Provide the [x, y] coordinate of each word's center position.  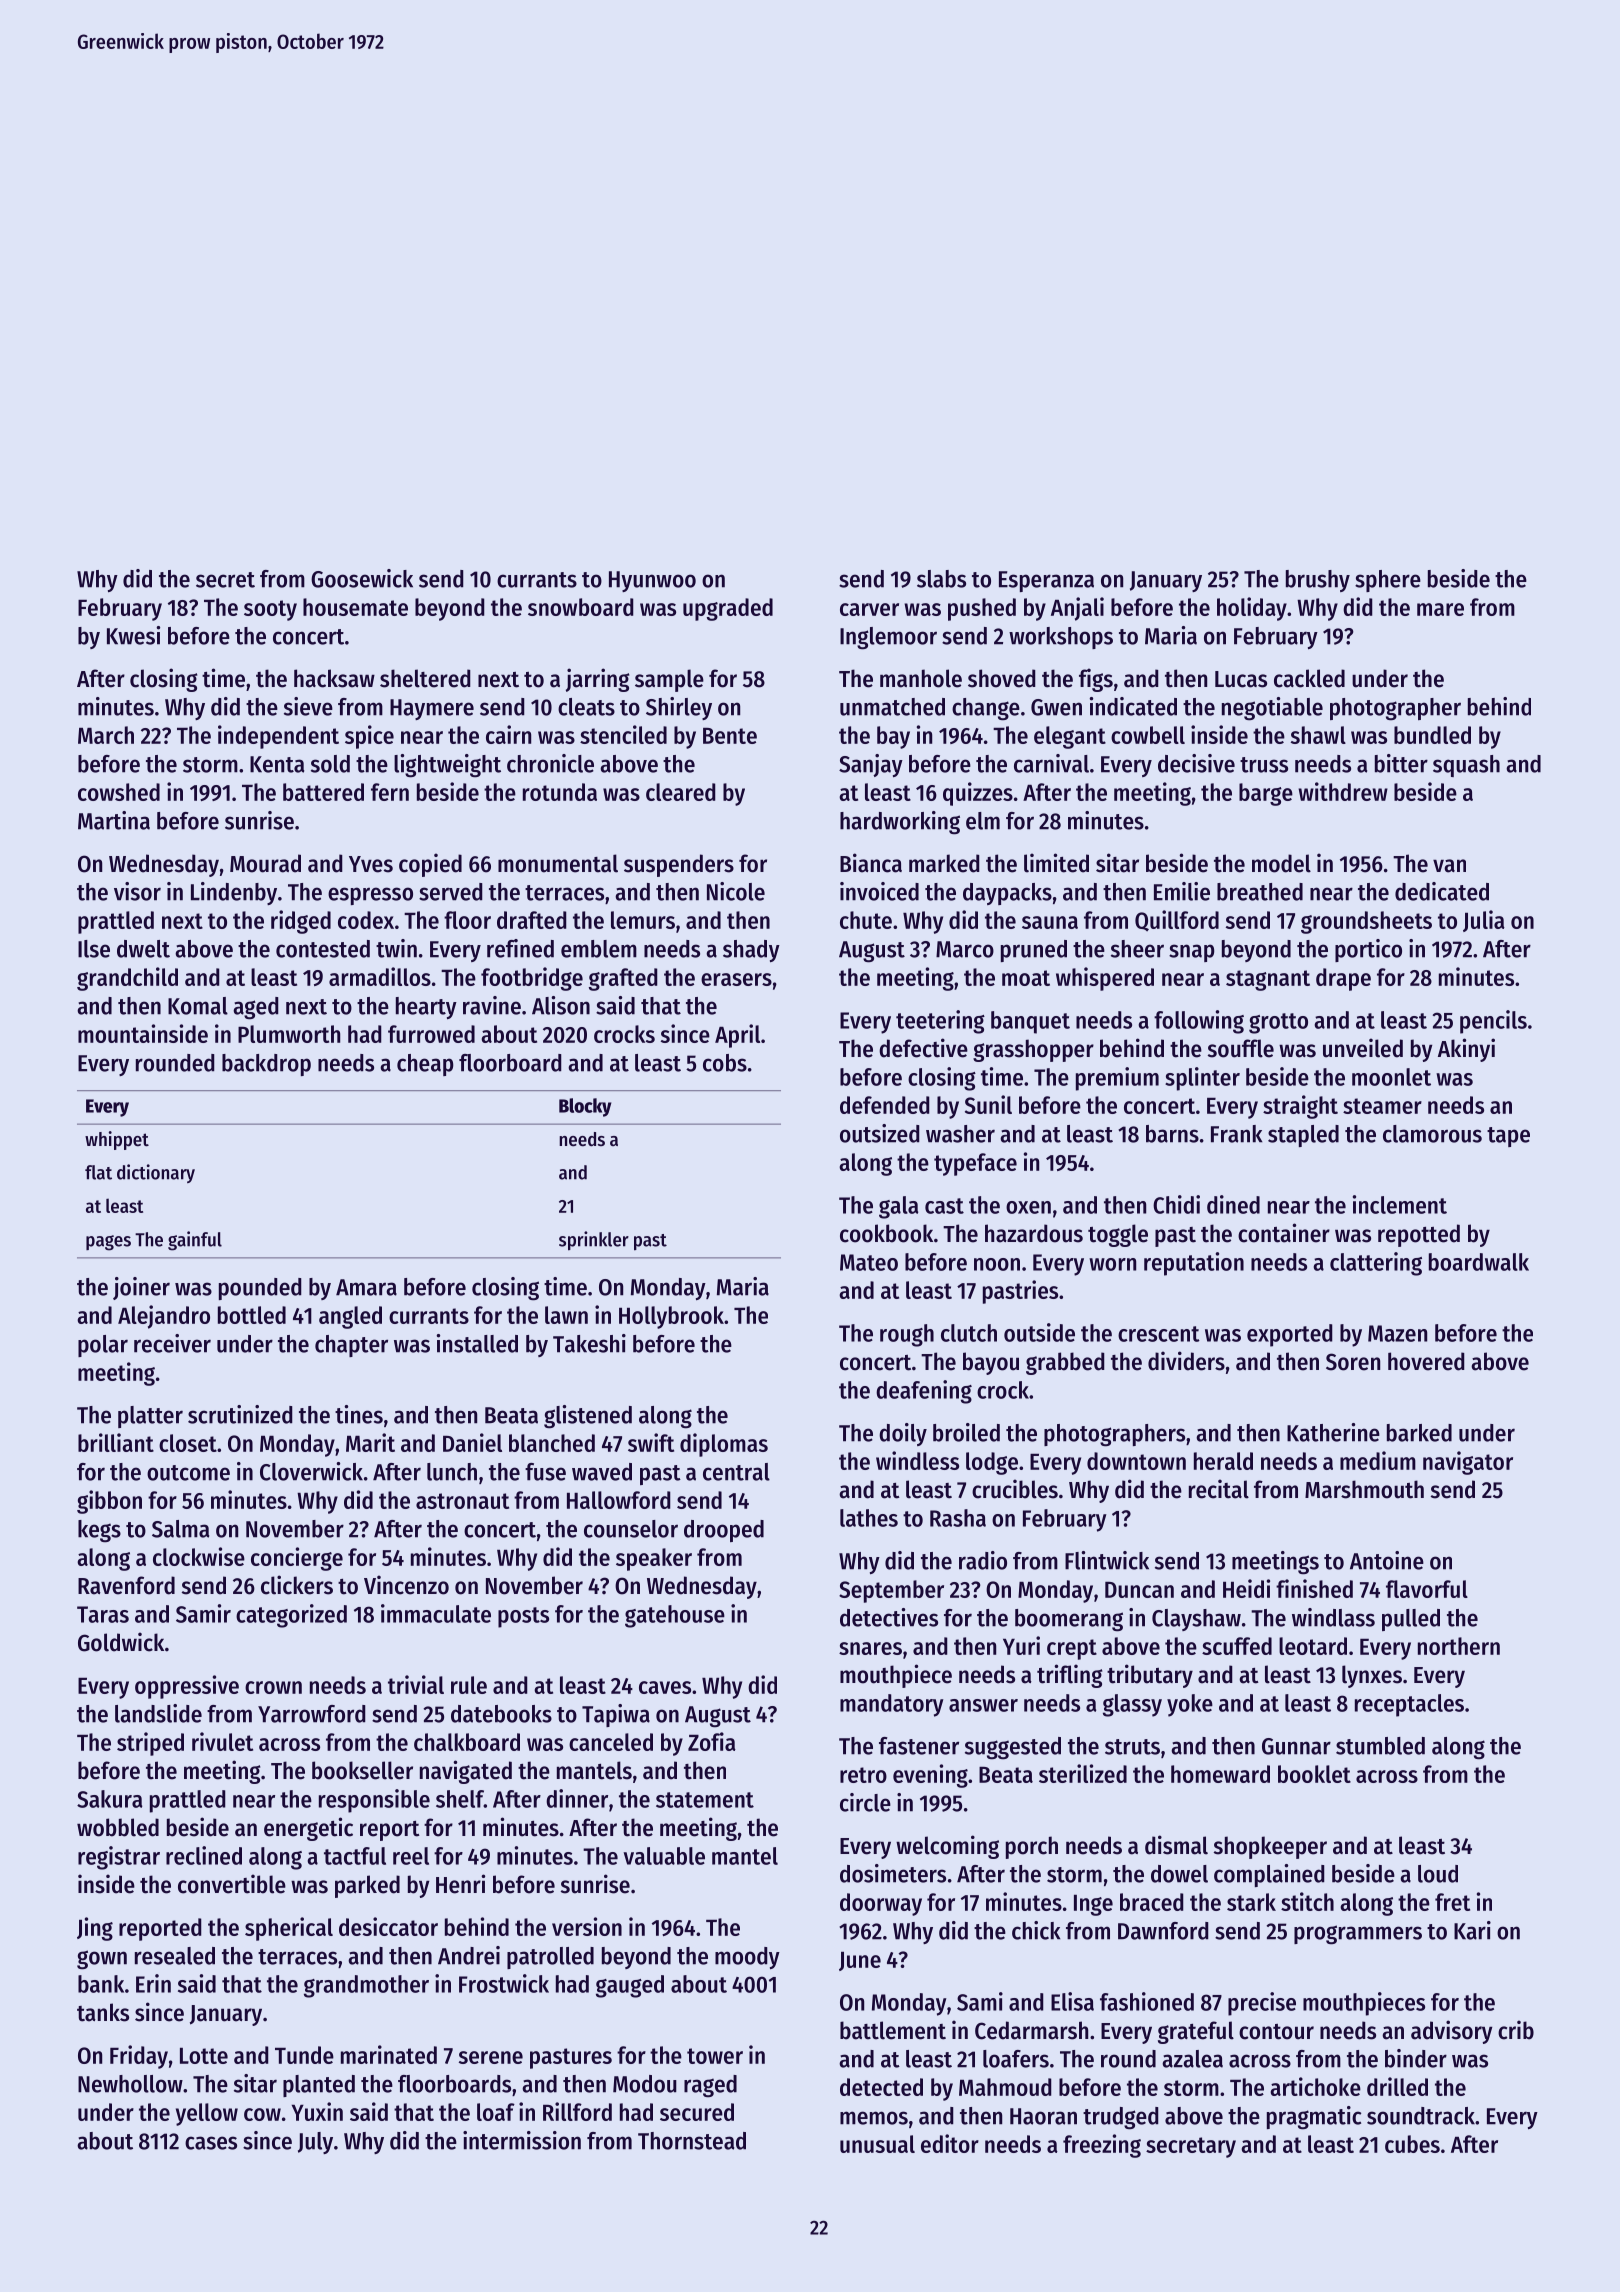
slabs [941, 579]
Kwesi [133, 635]
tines [359, 1414]
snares [870, 1648]
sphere [1388, 581]
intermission [522, 2140]
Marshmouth [1364, 1489]
